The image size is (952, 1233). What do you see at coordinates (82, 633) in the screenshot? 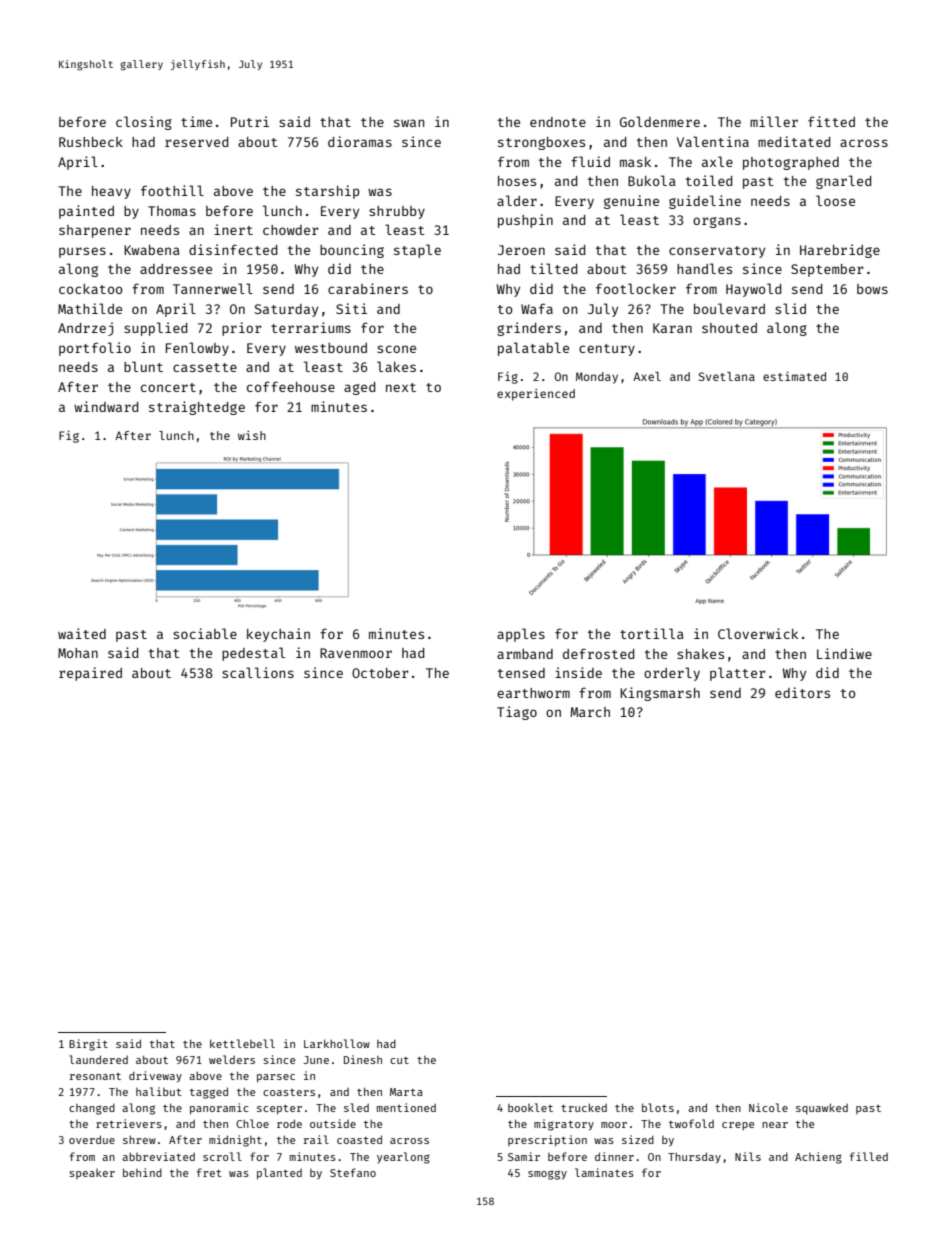
I see `waited` at bounding box center [82, 633].
